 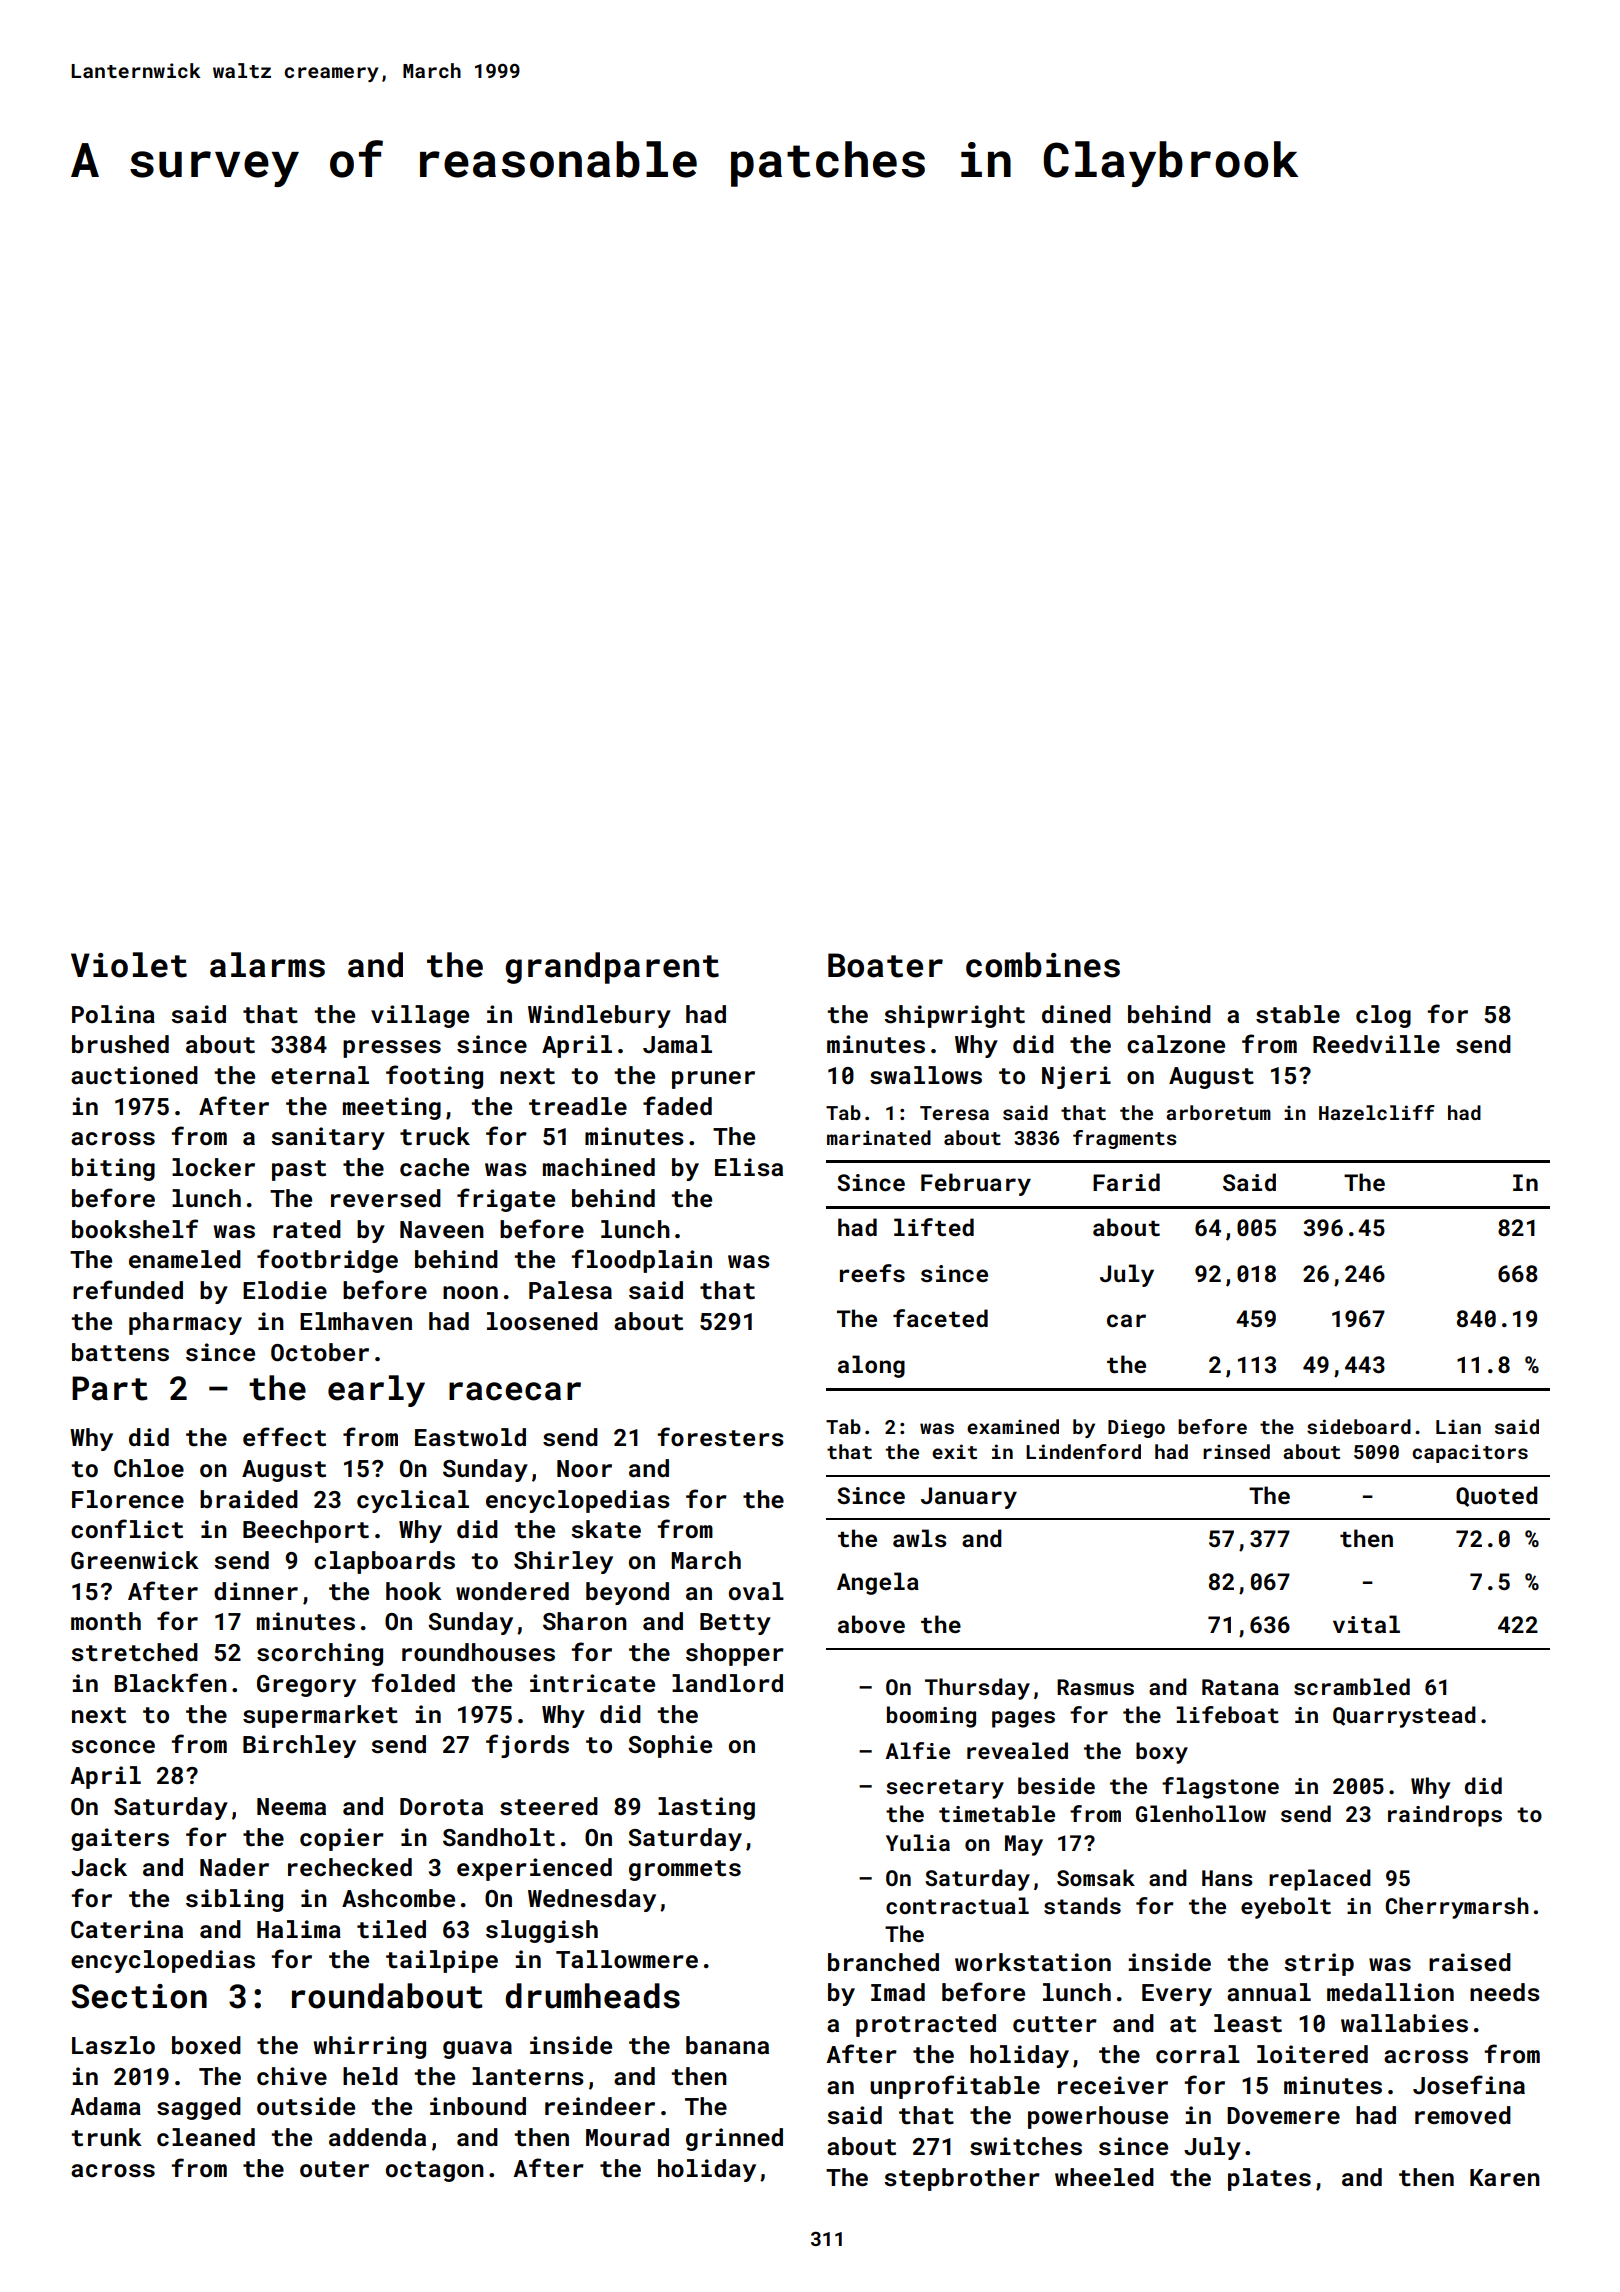 I want to click on outer, so click(x=334, y=2169).
